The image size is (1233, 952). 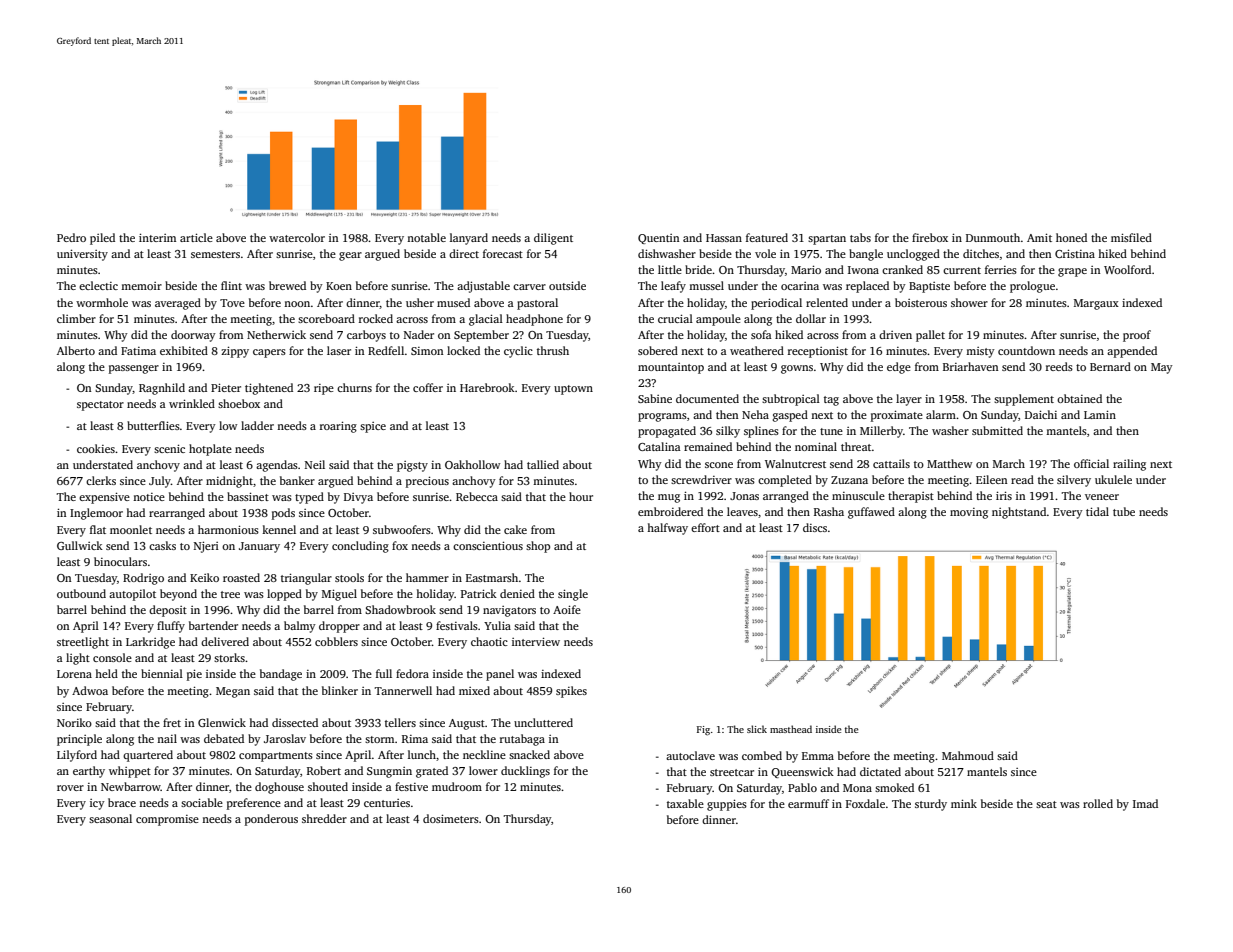 I want to click on denied, so click(x=517, y=593).
